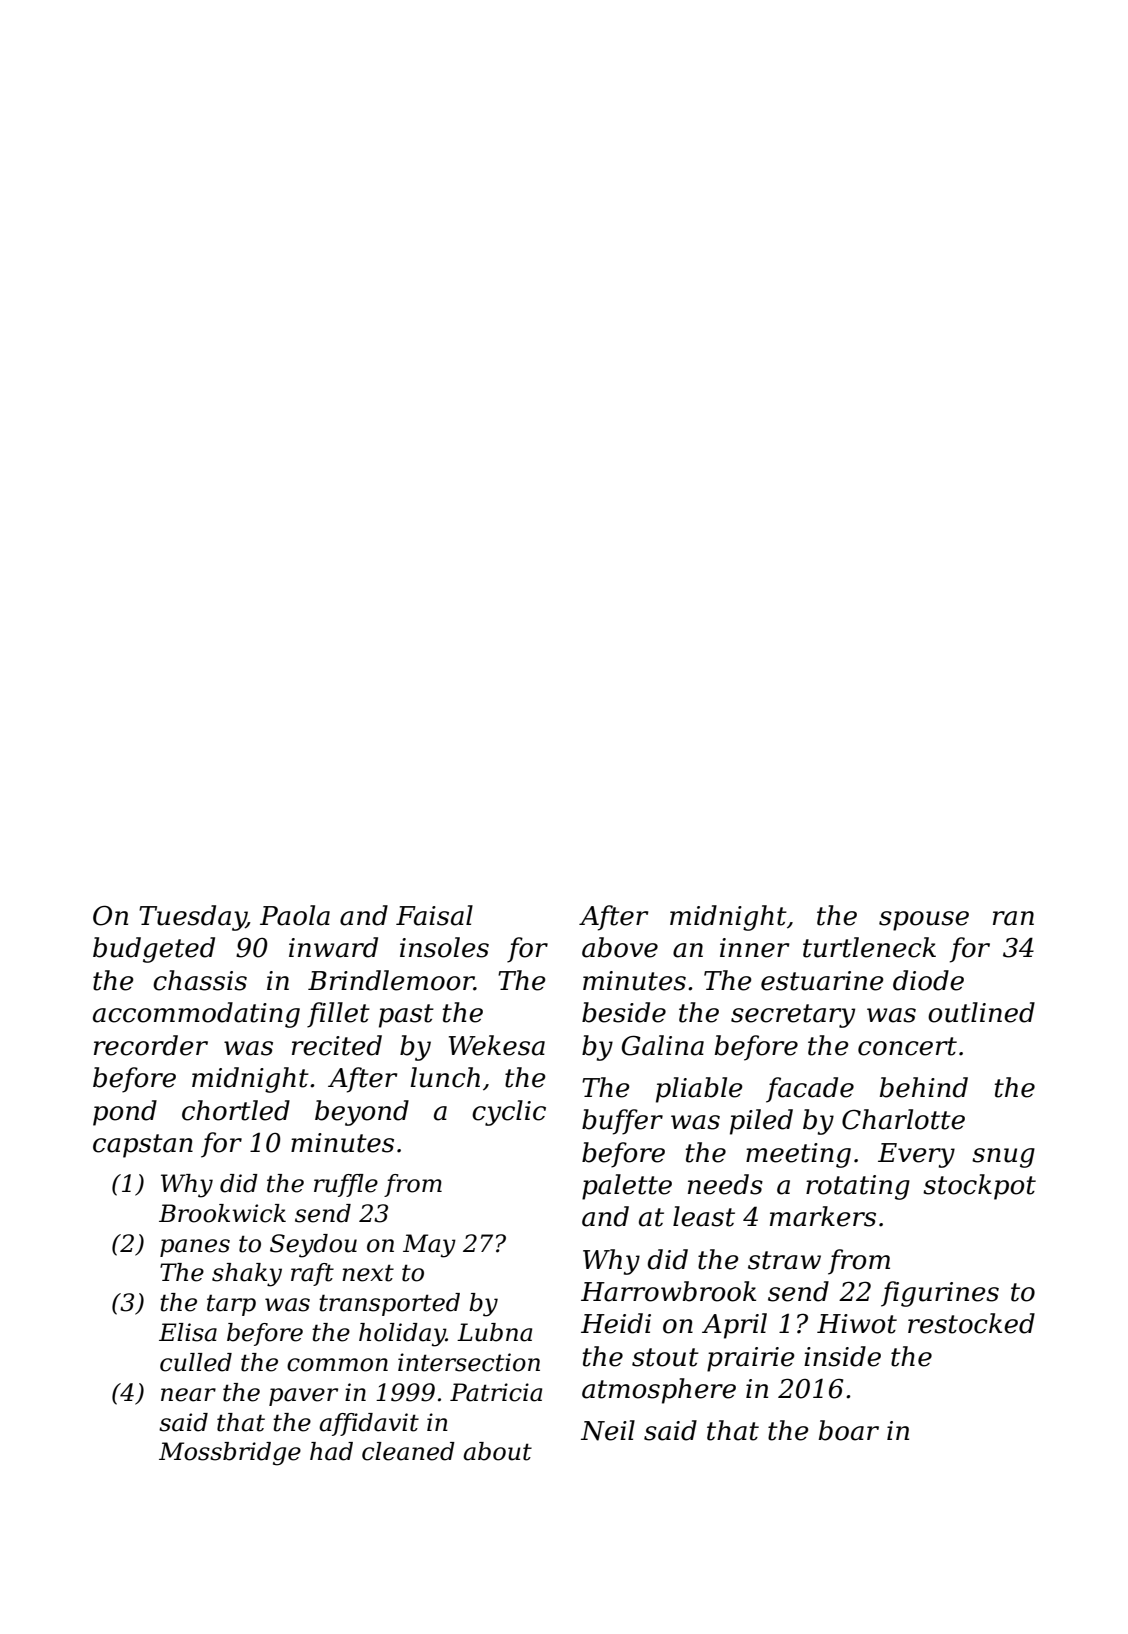 This page has height=1634, width=1128. I want to click on buffer, so click(622, 1122).
